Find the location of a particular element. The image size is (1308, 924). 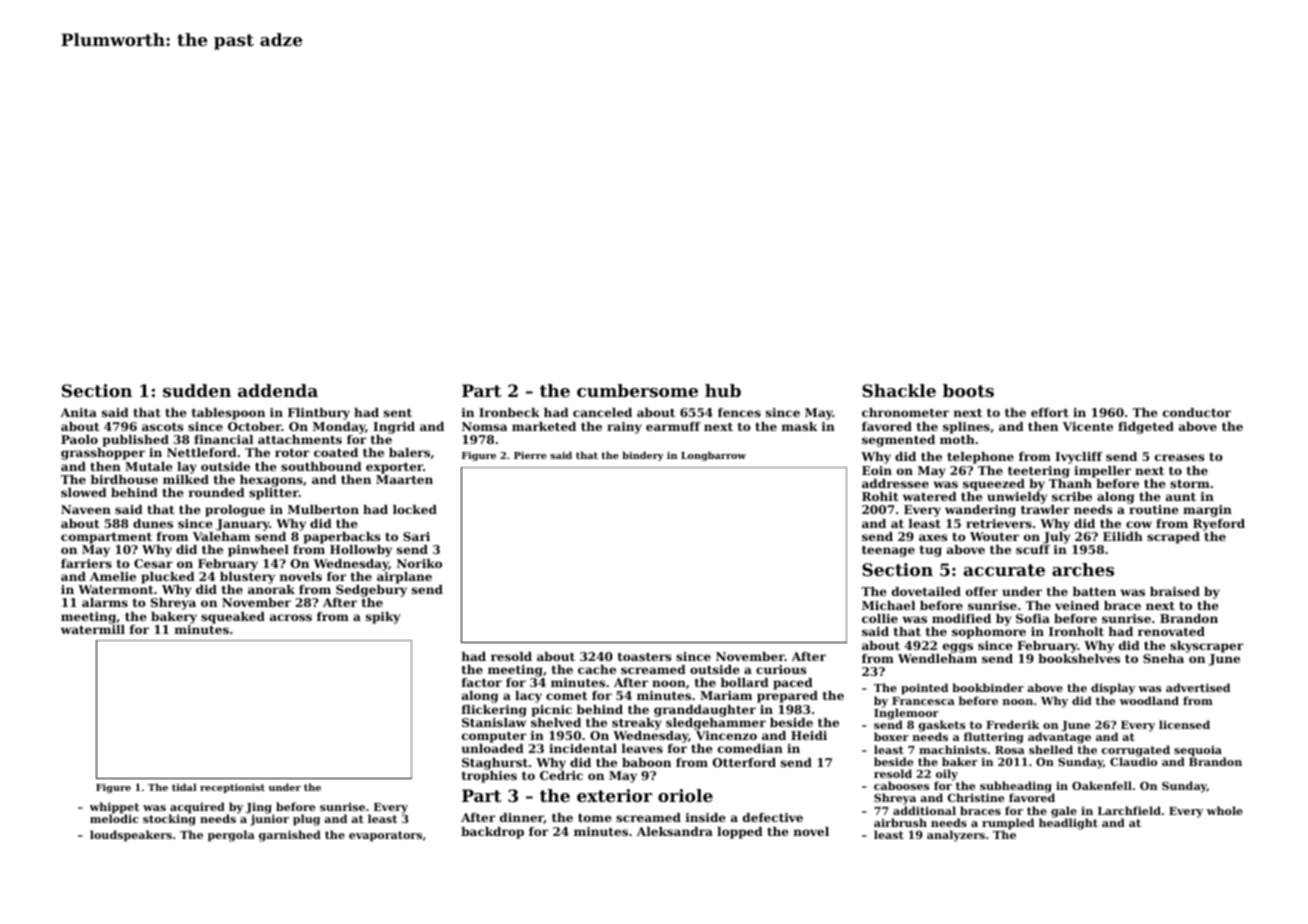

cumbersome is located at coordinates (637, 390).
